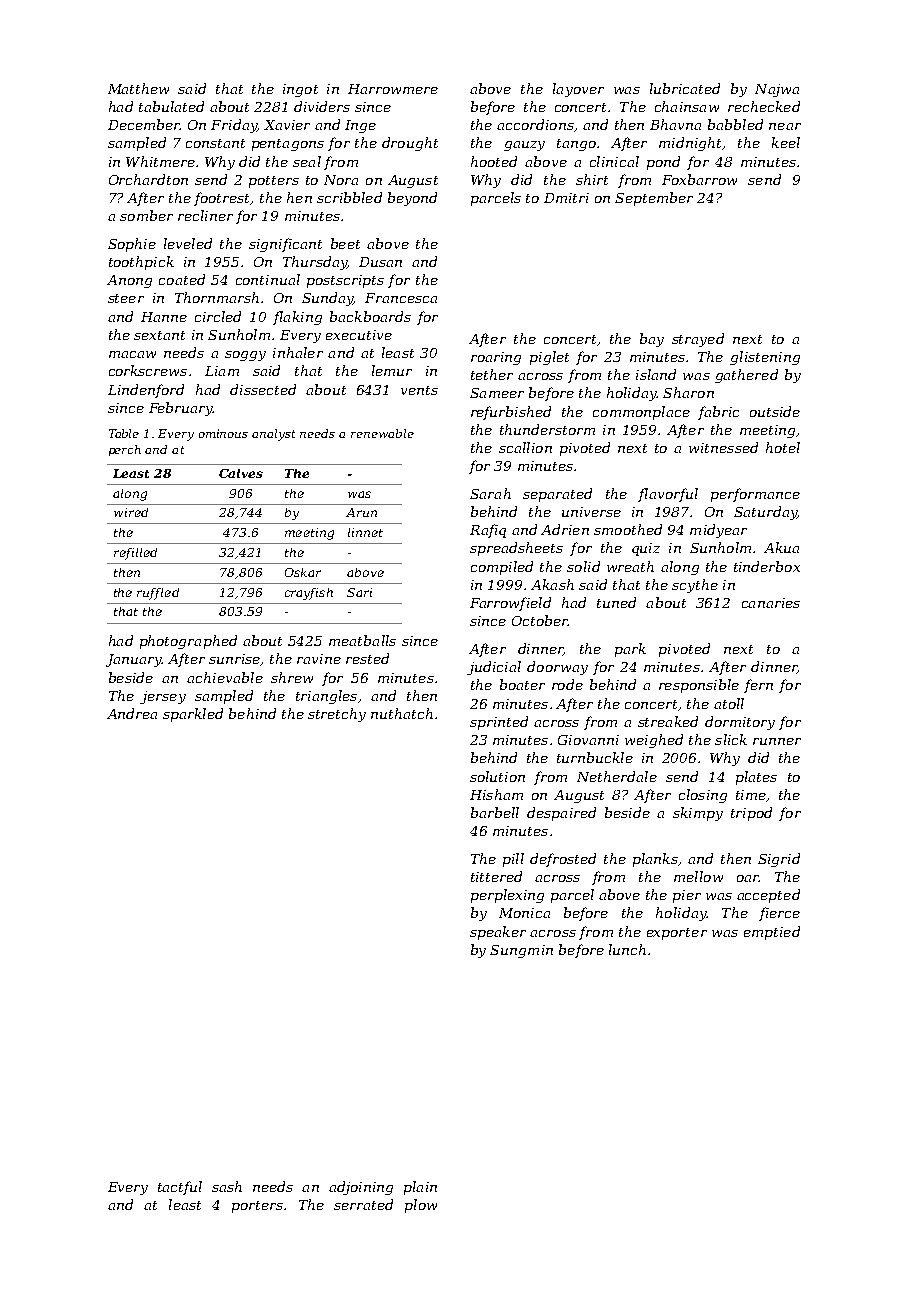  Describe the element at coordinates (654, 199) in the page. I see `September` at that location.
